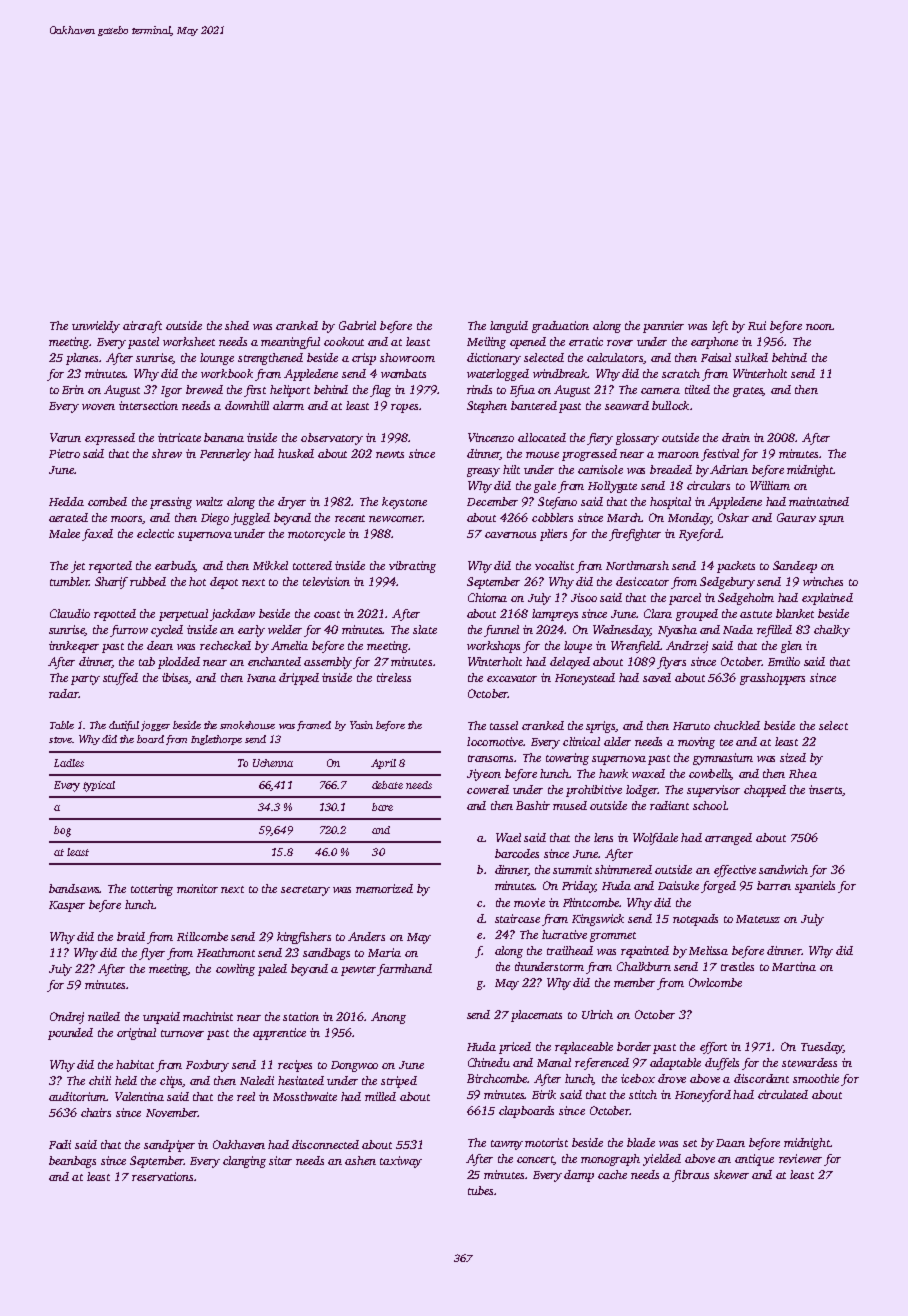 The image size is (908, 1316). I want to click on glen, so click(791, 647).
